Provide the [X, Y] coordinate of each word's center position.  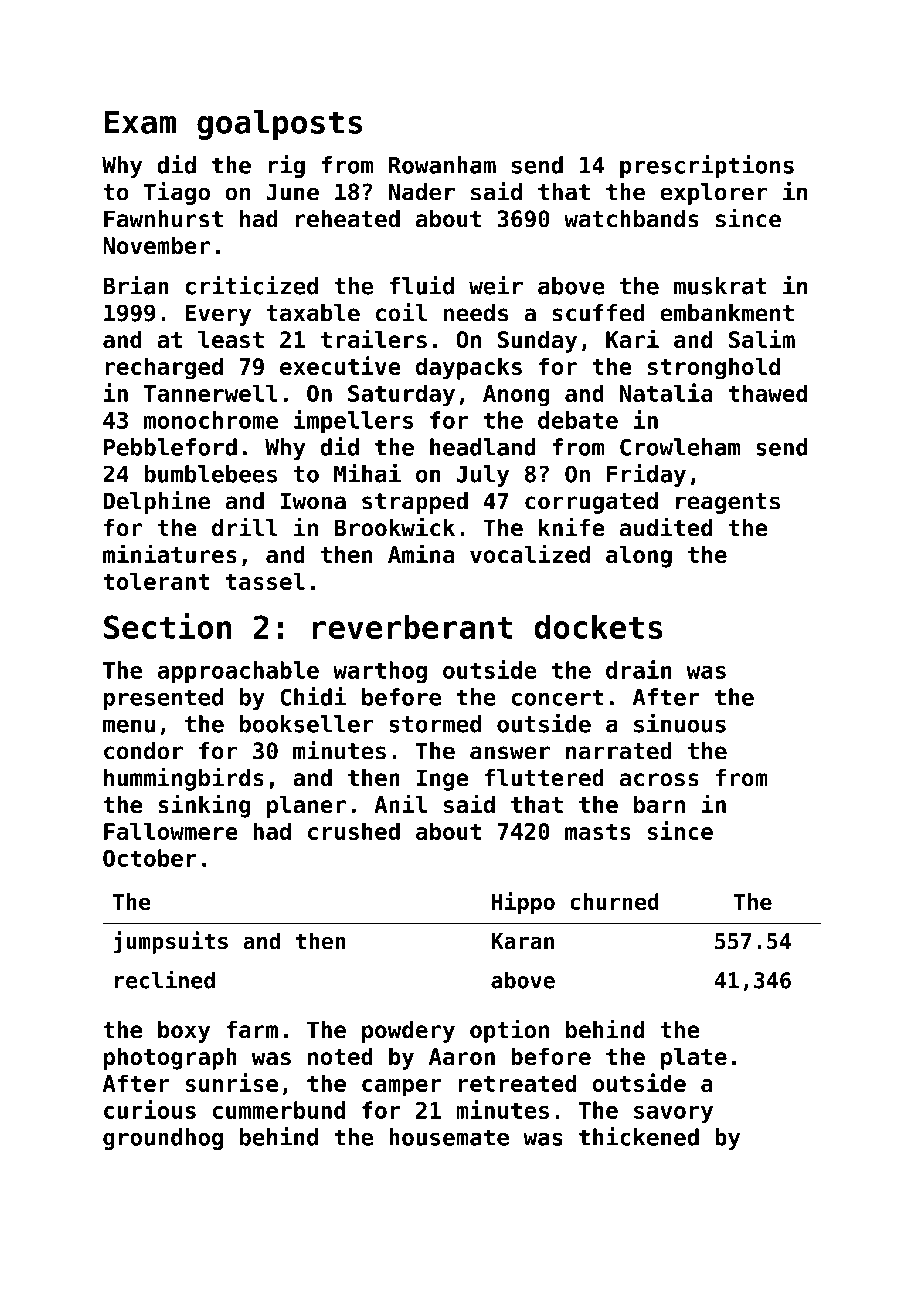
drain [639, 669]
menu [129, 726]
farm [252, 1030]
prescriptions [707, 166]
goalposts [279, 124]
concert [558, 697]
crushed [354, 831]
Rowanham [442, 165]
